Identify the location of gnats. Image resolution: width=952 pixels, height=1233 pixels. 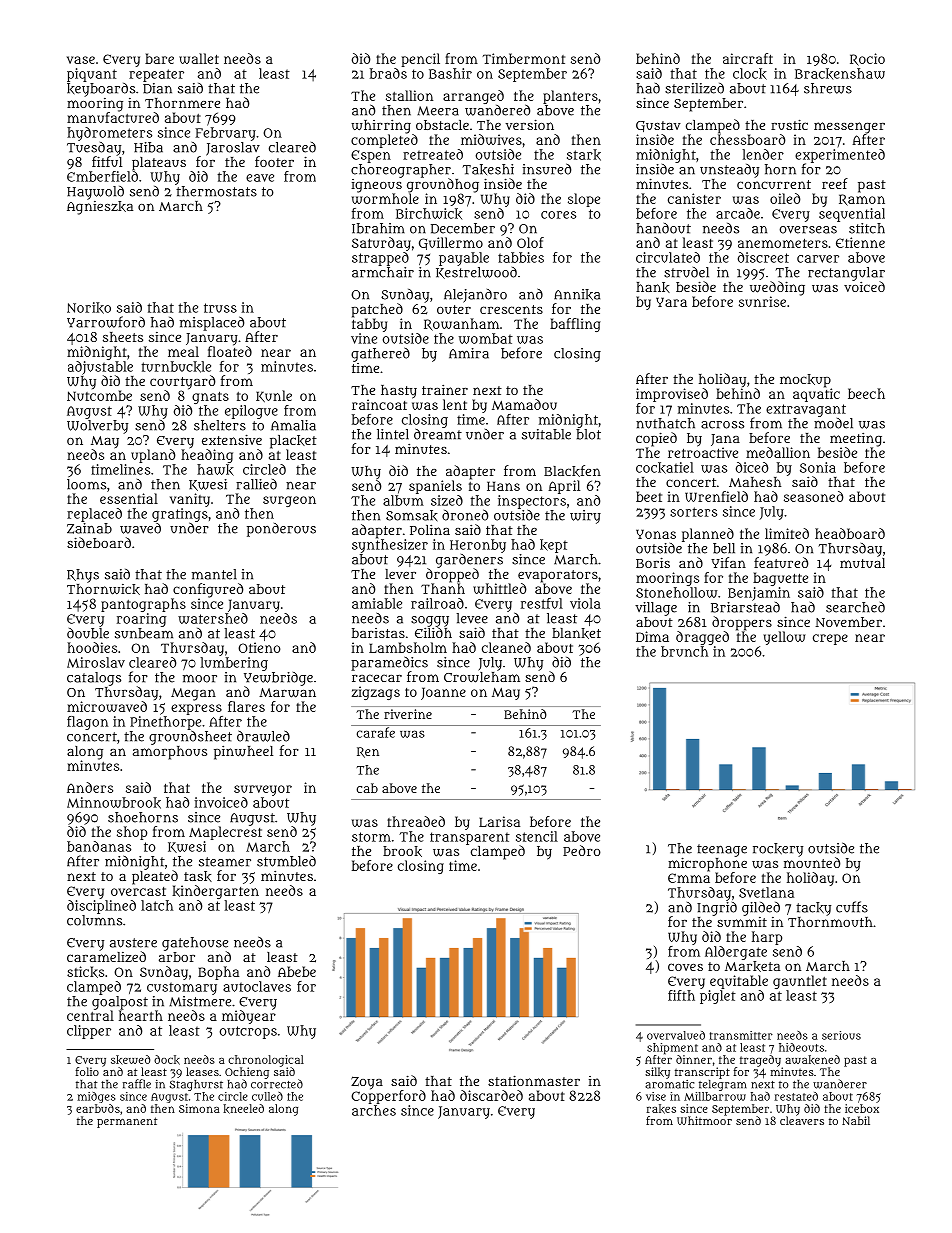
(210, 397).
